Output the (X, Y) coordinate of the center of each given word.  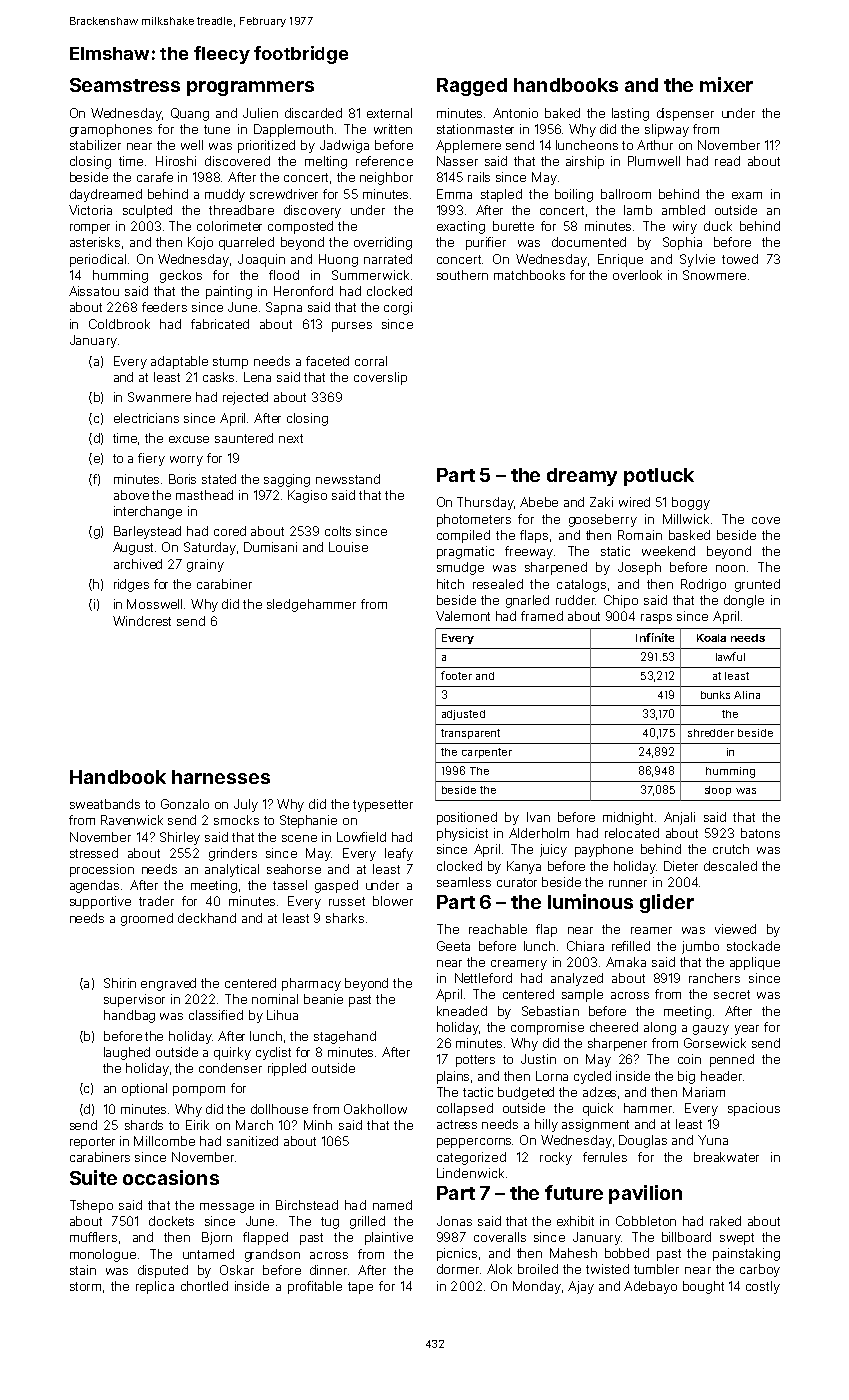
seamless (464, 882)
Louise (348, 547)
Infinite (655, 637)
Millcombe (164, 1141)
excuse (189, 439)
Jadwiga (344, 146)
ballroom (626, 194)
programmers (250, 88)
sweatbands (105, 804)
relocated (632, 833)
